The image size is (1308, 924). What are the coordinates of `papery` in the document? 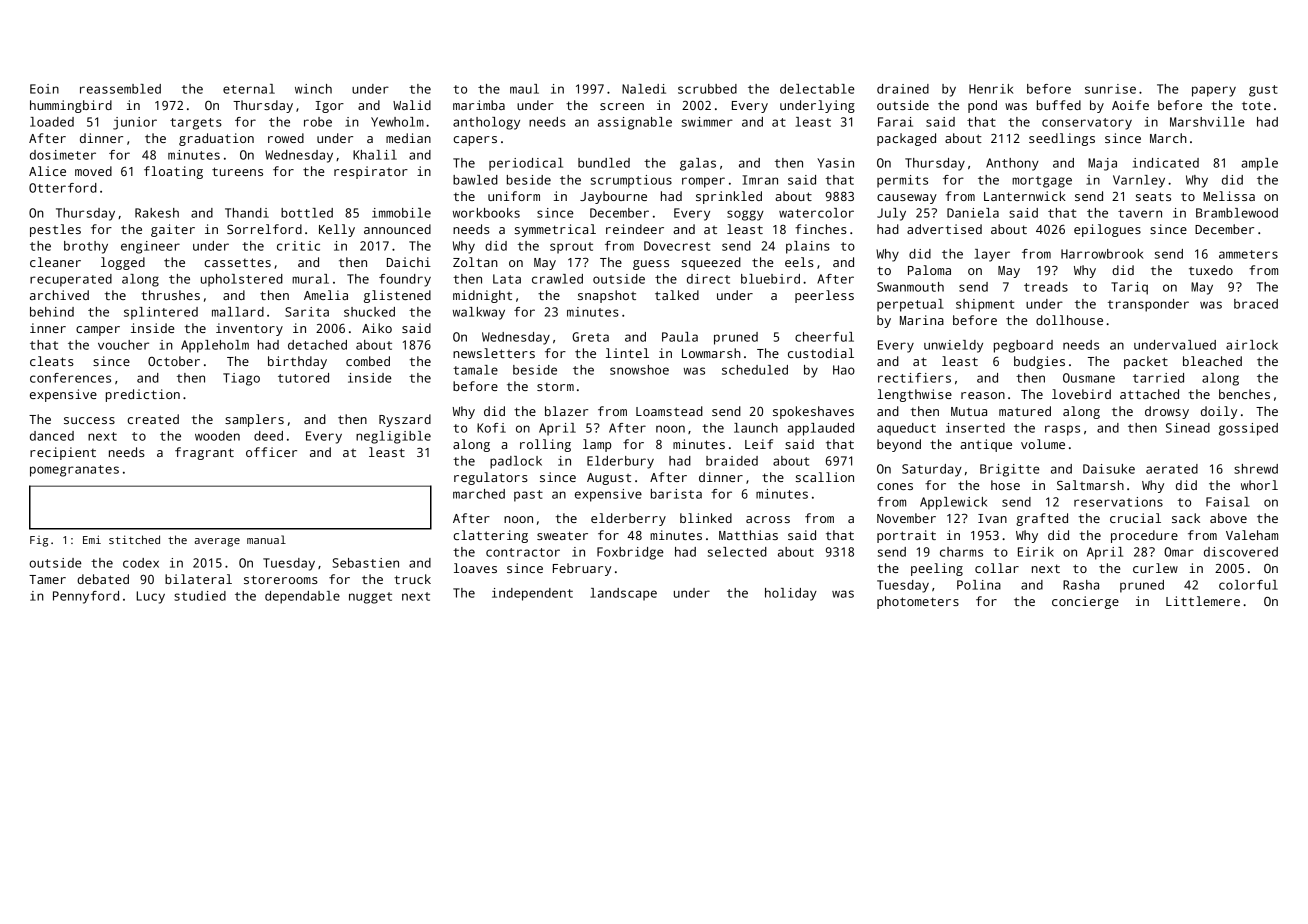 It's located at (1214, 91).
